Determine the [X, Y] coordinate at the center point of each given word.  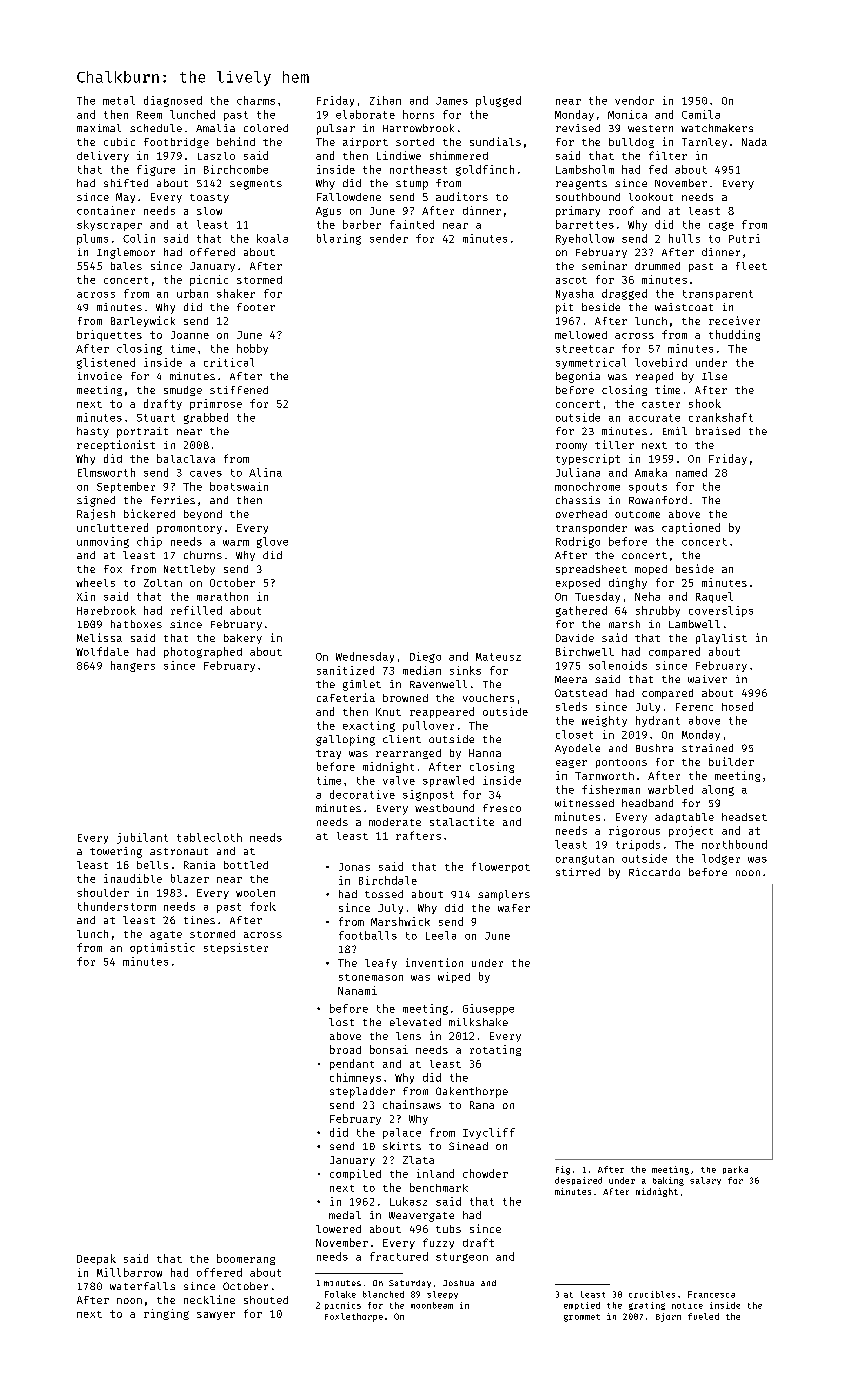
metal [119, 100]
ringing [166, 1314]
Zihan [385, 100]
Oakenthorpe [472, 1092]
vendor [634, 100]
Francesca [711, 1294]
